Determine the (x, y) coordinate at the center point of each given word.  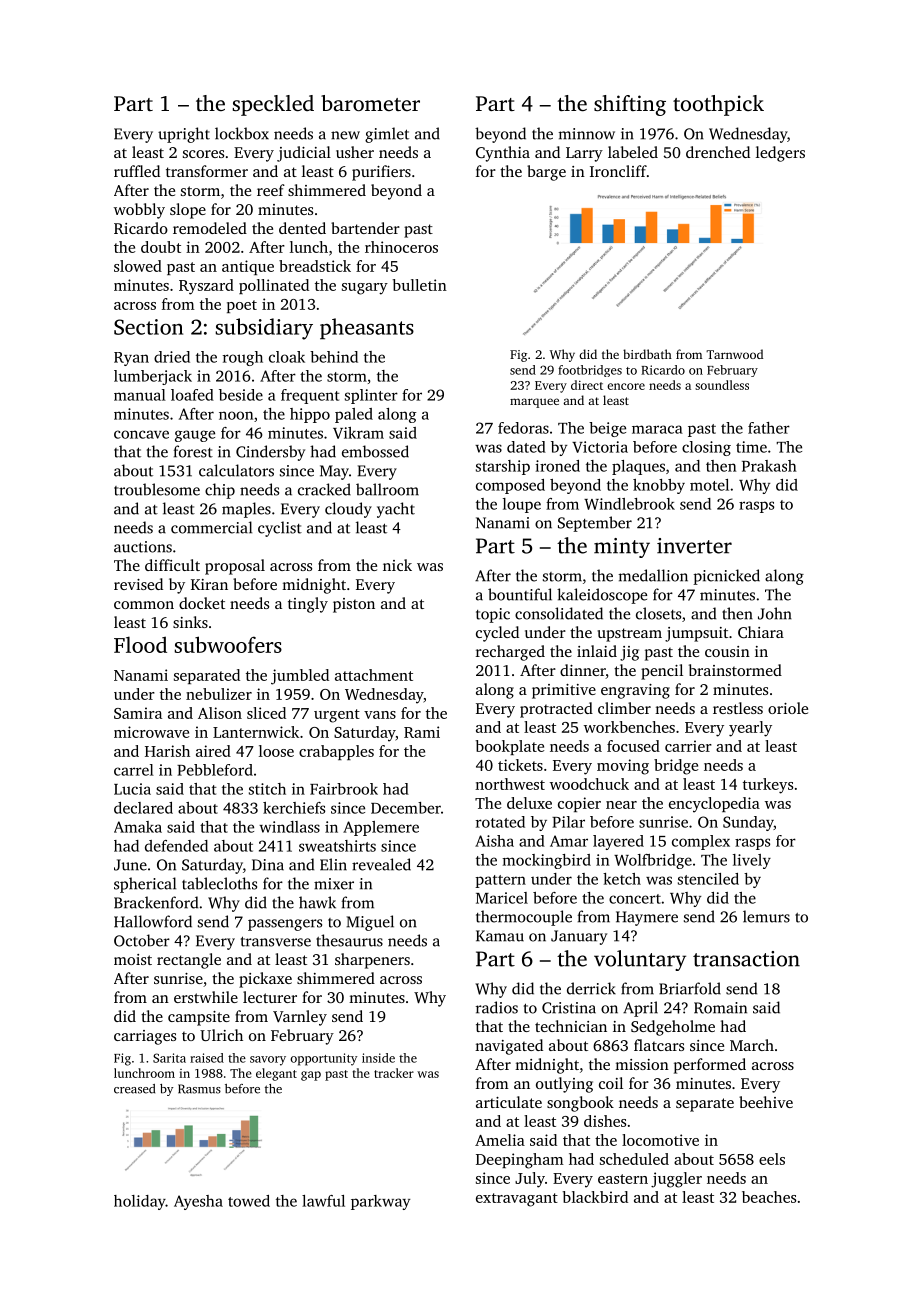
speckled (273, 105)
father (769, 428)
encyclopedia (714, 805)
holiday (140, 1202)
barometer (370, 103)
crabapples (336, 752)
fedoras (523, 428)
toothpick (718, 105)
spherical (145, 885)
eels (772, 1159)
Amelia (500, 1140)
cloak (287, 357)
